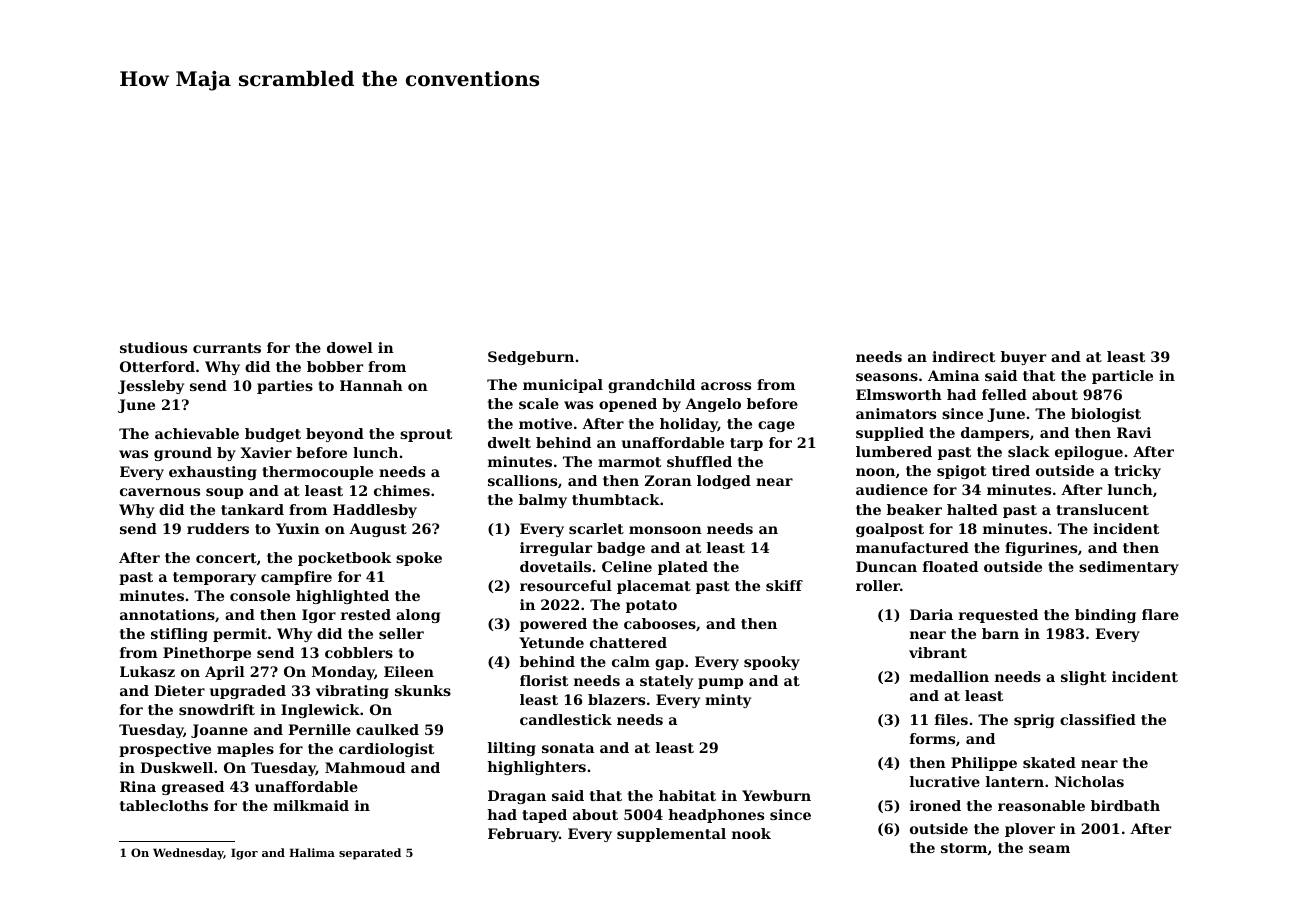 The width and height of the image is (1308, 924). What do you see at coordinates (963, 356) in the image?
I see `indirect` at bounding box center [963, 356].
